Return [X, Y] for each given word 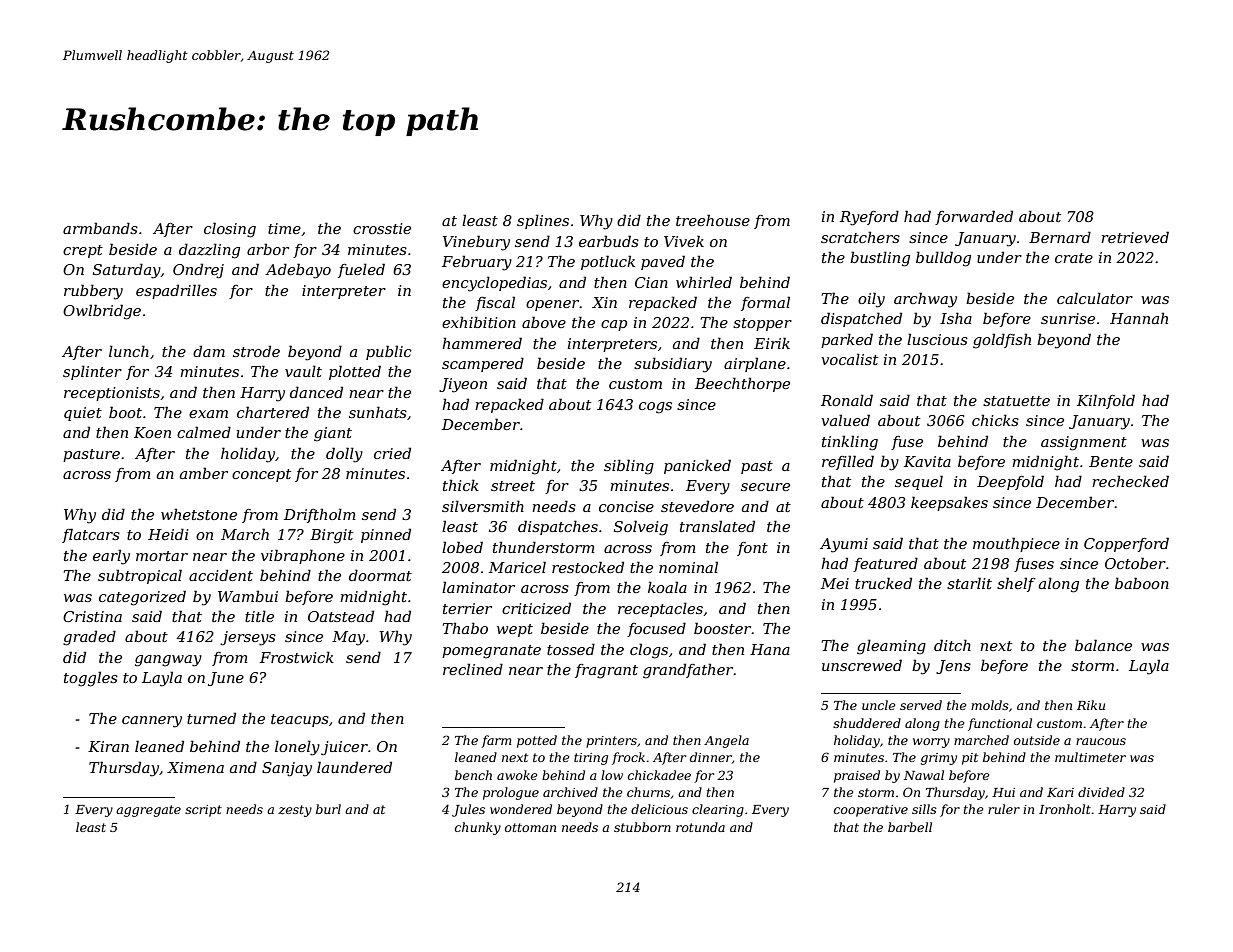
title [259, 616]
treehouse [713, 220]
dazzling [209, 251]
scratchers [860, 237]
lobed [462, 547]
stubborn [642, 827]
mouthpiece [1016, 544]
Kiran [108, 746]
